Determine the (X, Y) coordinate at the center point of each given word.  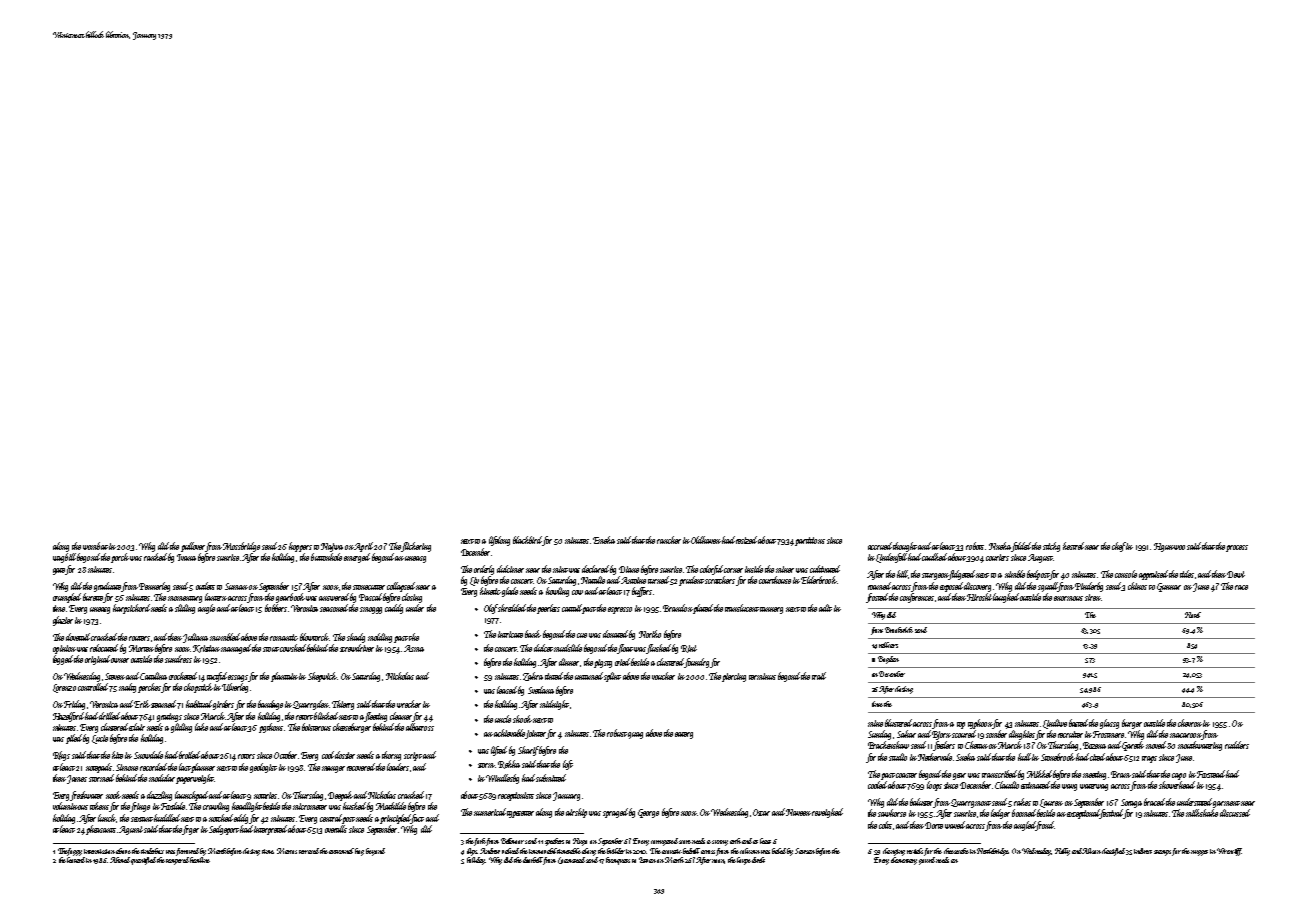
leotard (76, 860)
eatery (684, 735)
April (363, 547)
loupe (744, 861)
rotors (246, 756)
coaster (906, 775)
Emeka (604, 540)
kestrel (1073, 546)
